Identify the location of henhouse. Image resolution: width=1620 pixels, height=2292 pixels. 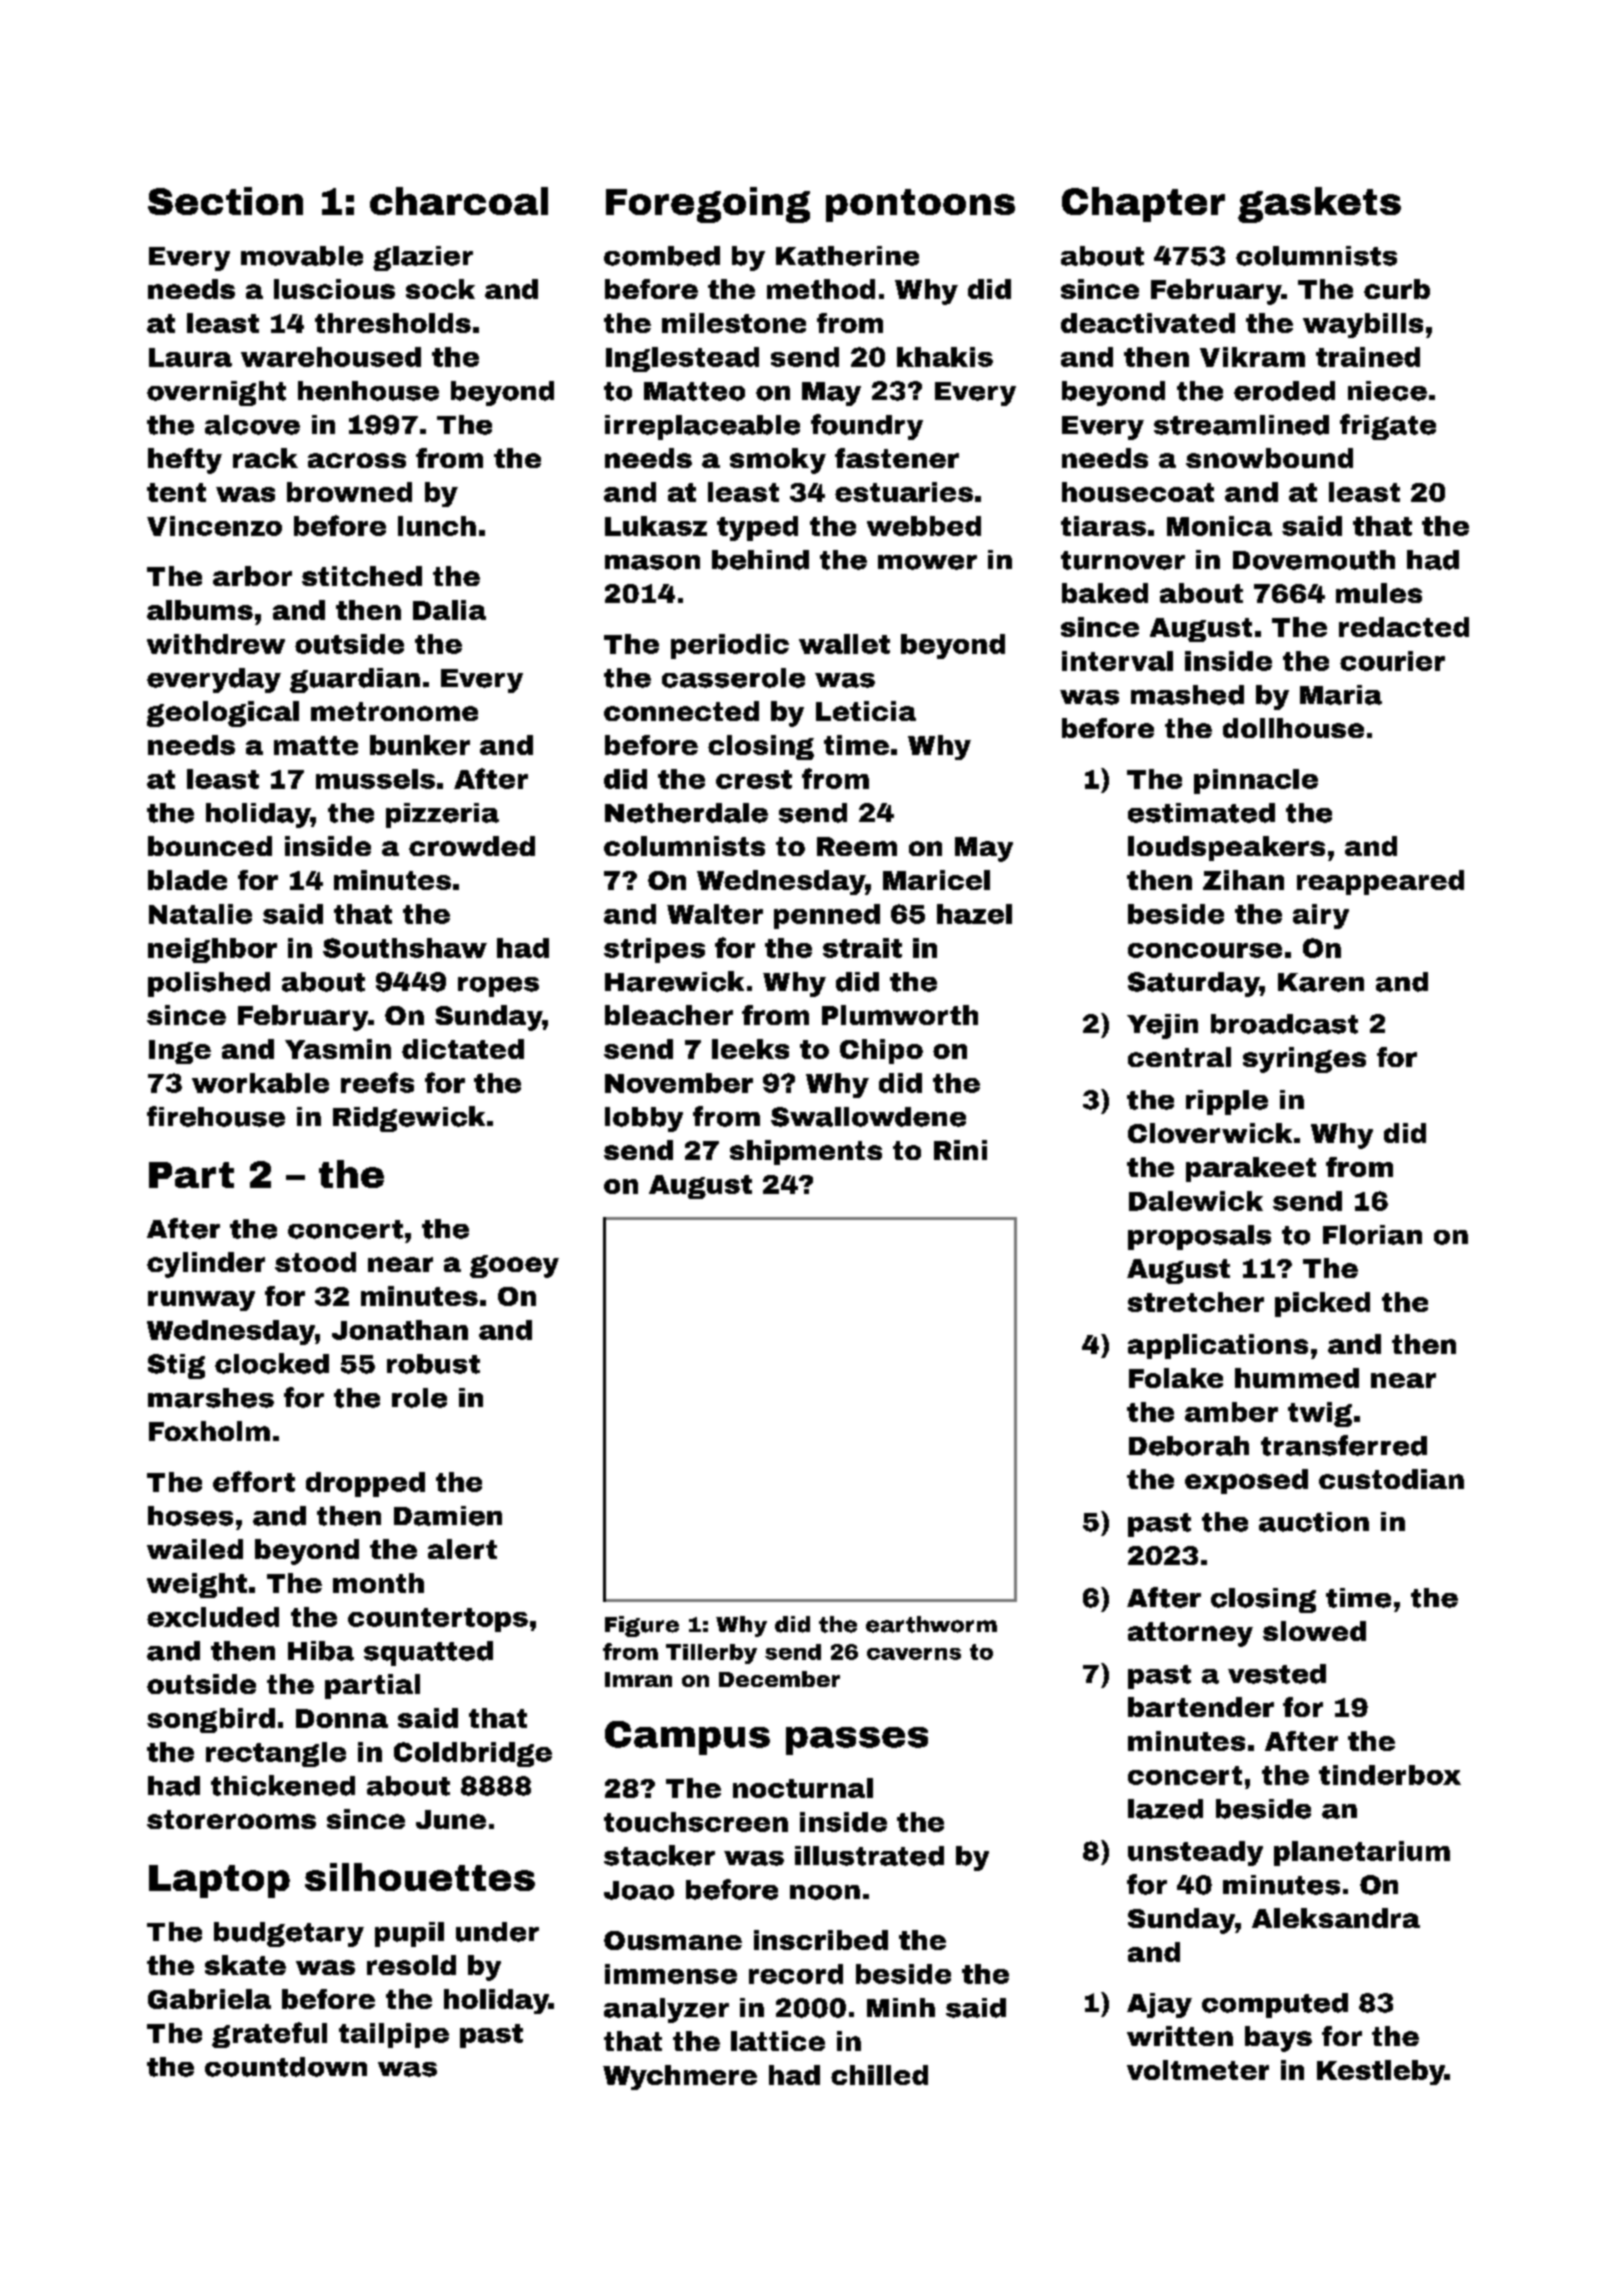
(368, 391).
